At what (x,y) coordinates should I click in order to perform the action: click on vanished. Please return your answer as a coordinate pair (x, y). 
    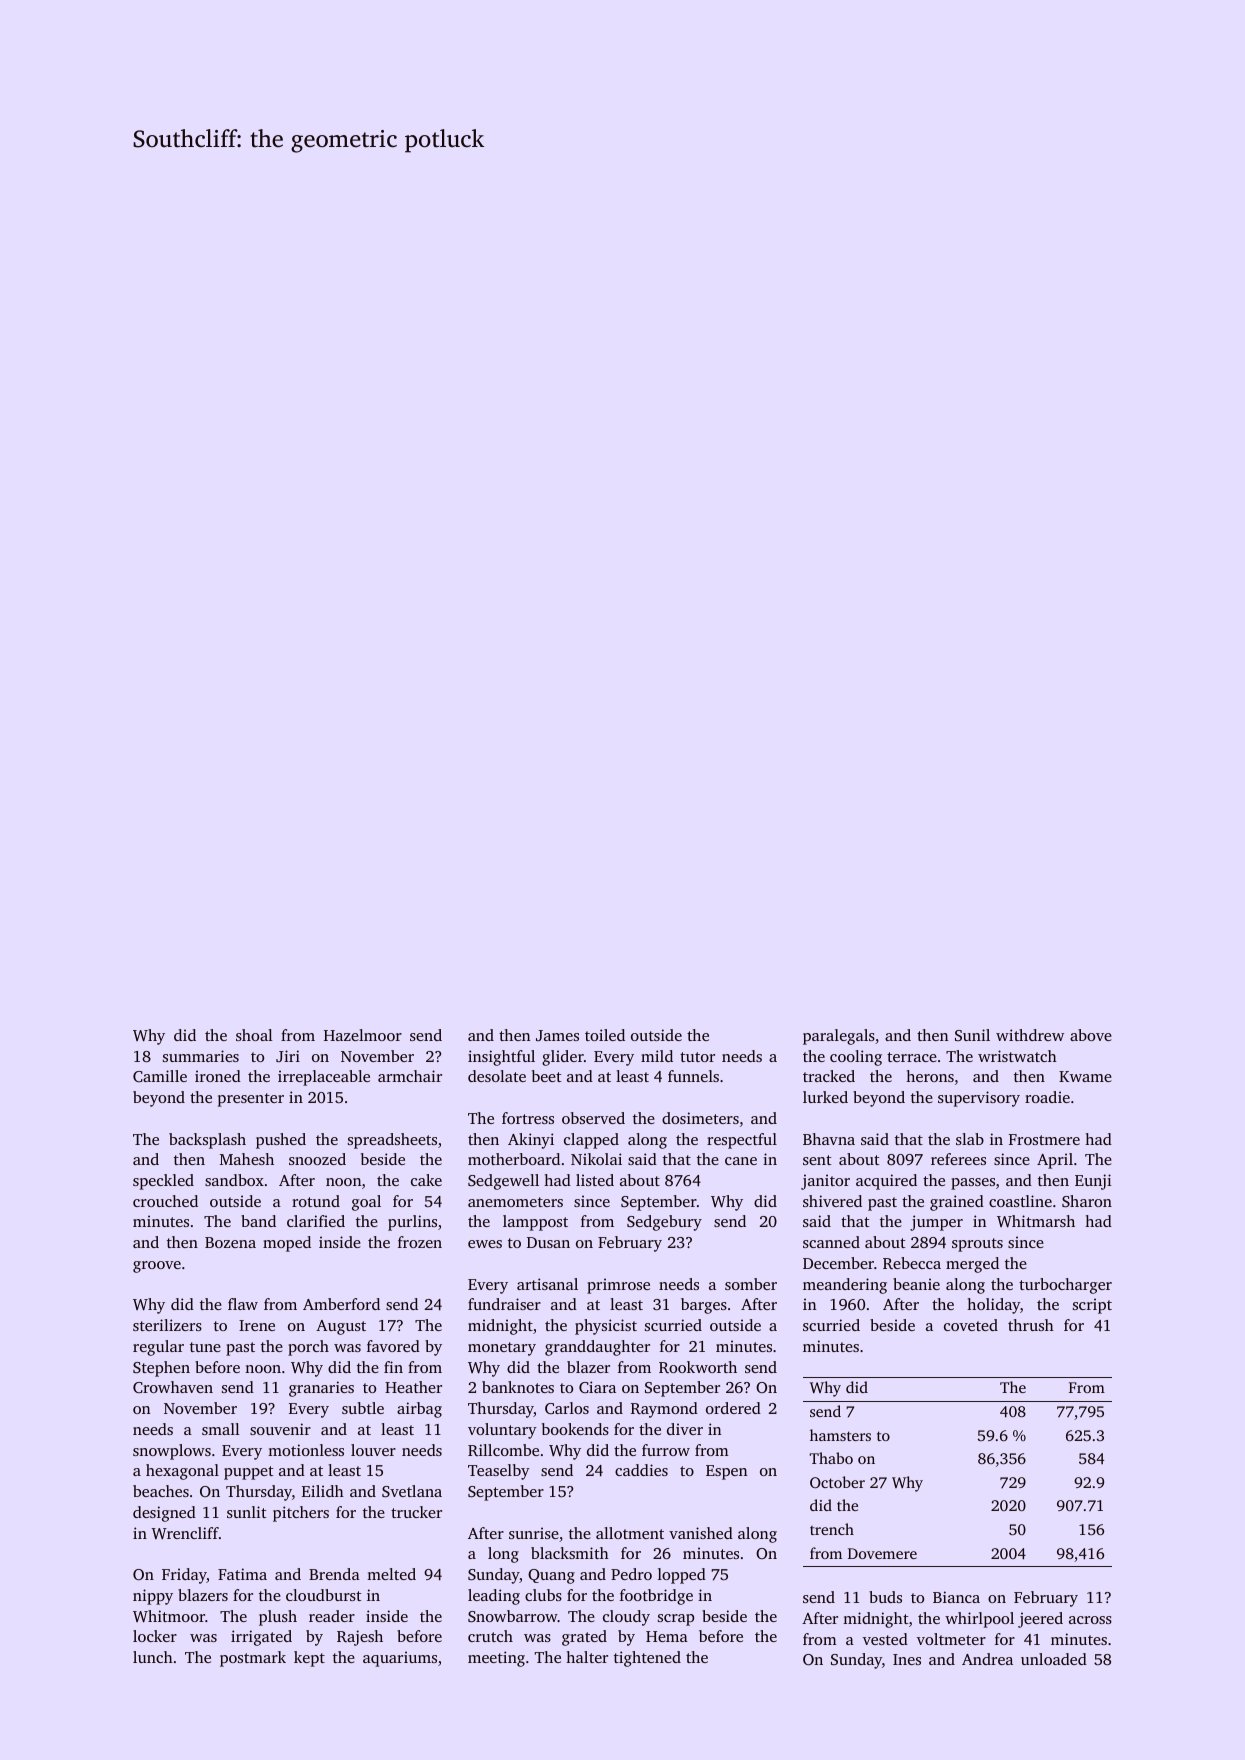
    Looking at the image, I should click on (701, 1533).
